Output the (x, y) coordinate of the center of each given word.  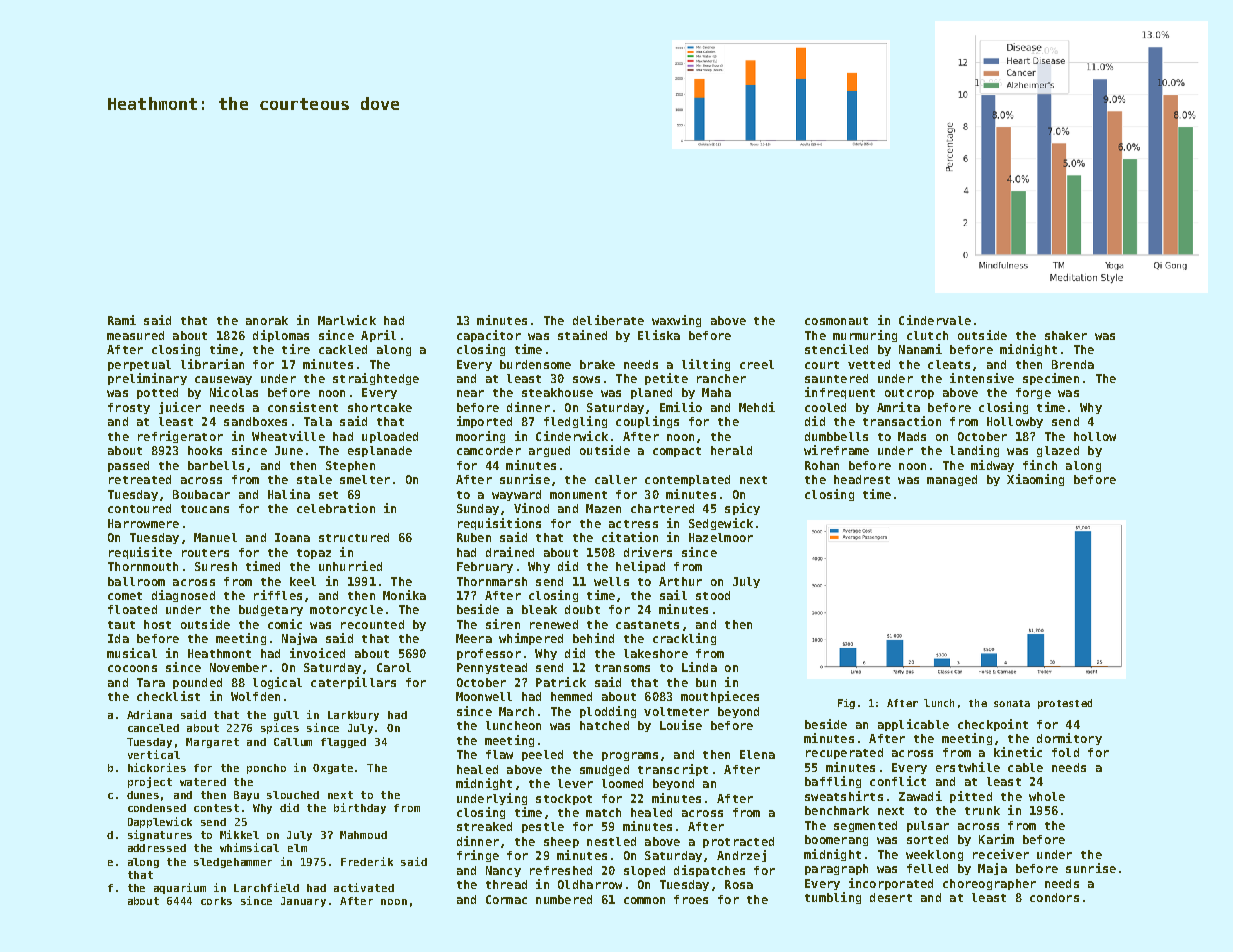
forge (1033, 393)
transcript (673, 770)
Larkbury (353, 716)
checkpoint (993, 725)
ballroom (136, 581)
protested (1065, 704)
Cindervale (935, 320)
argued (549, 451)
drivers (648, 552)
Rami (122, 320)
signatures (160, 835)
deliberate (608, 320)
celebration (336, 508)
